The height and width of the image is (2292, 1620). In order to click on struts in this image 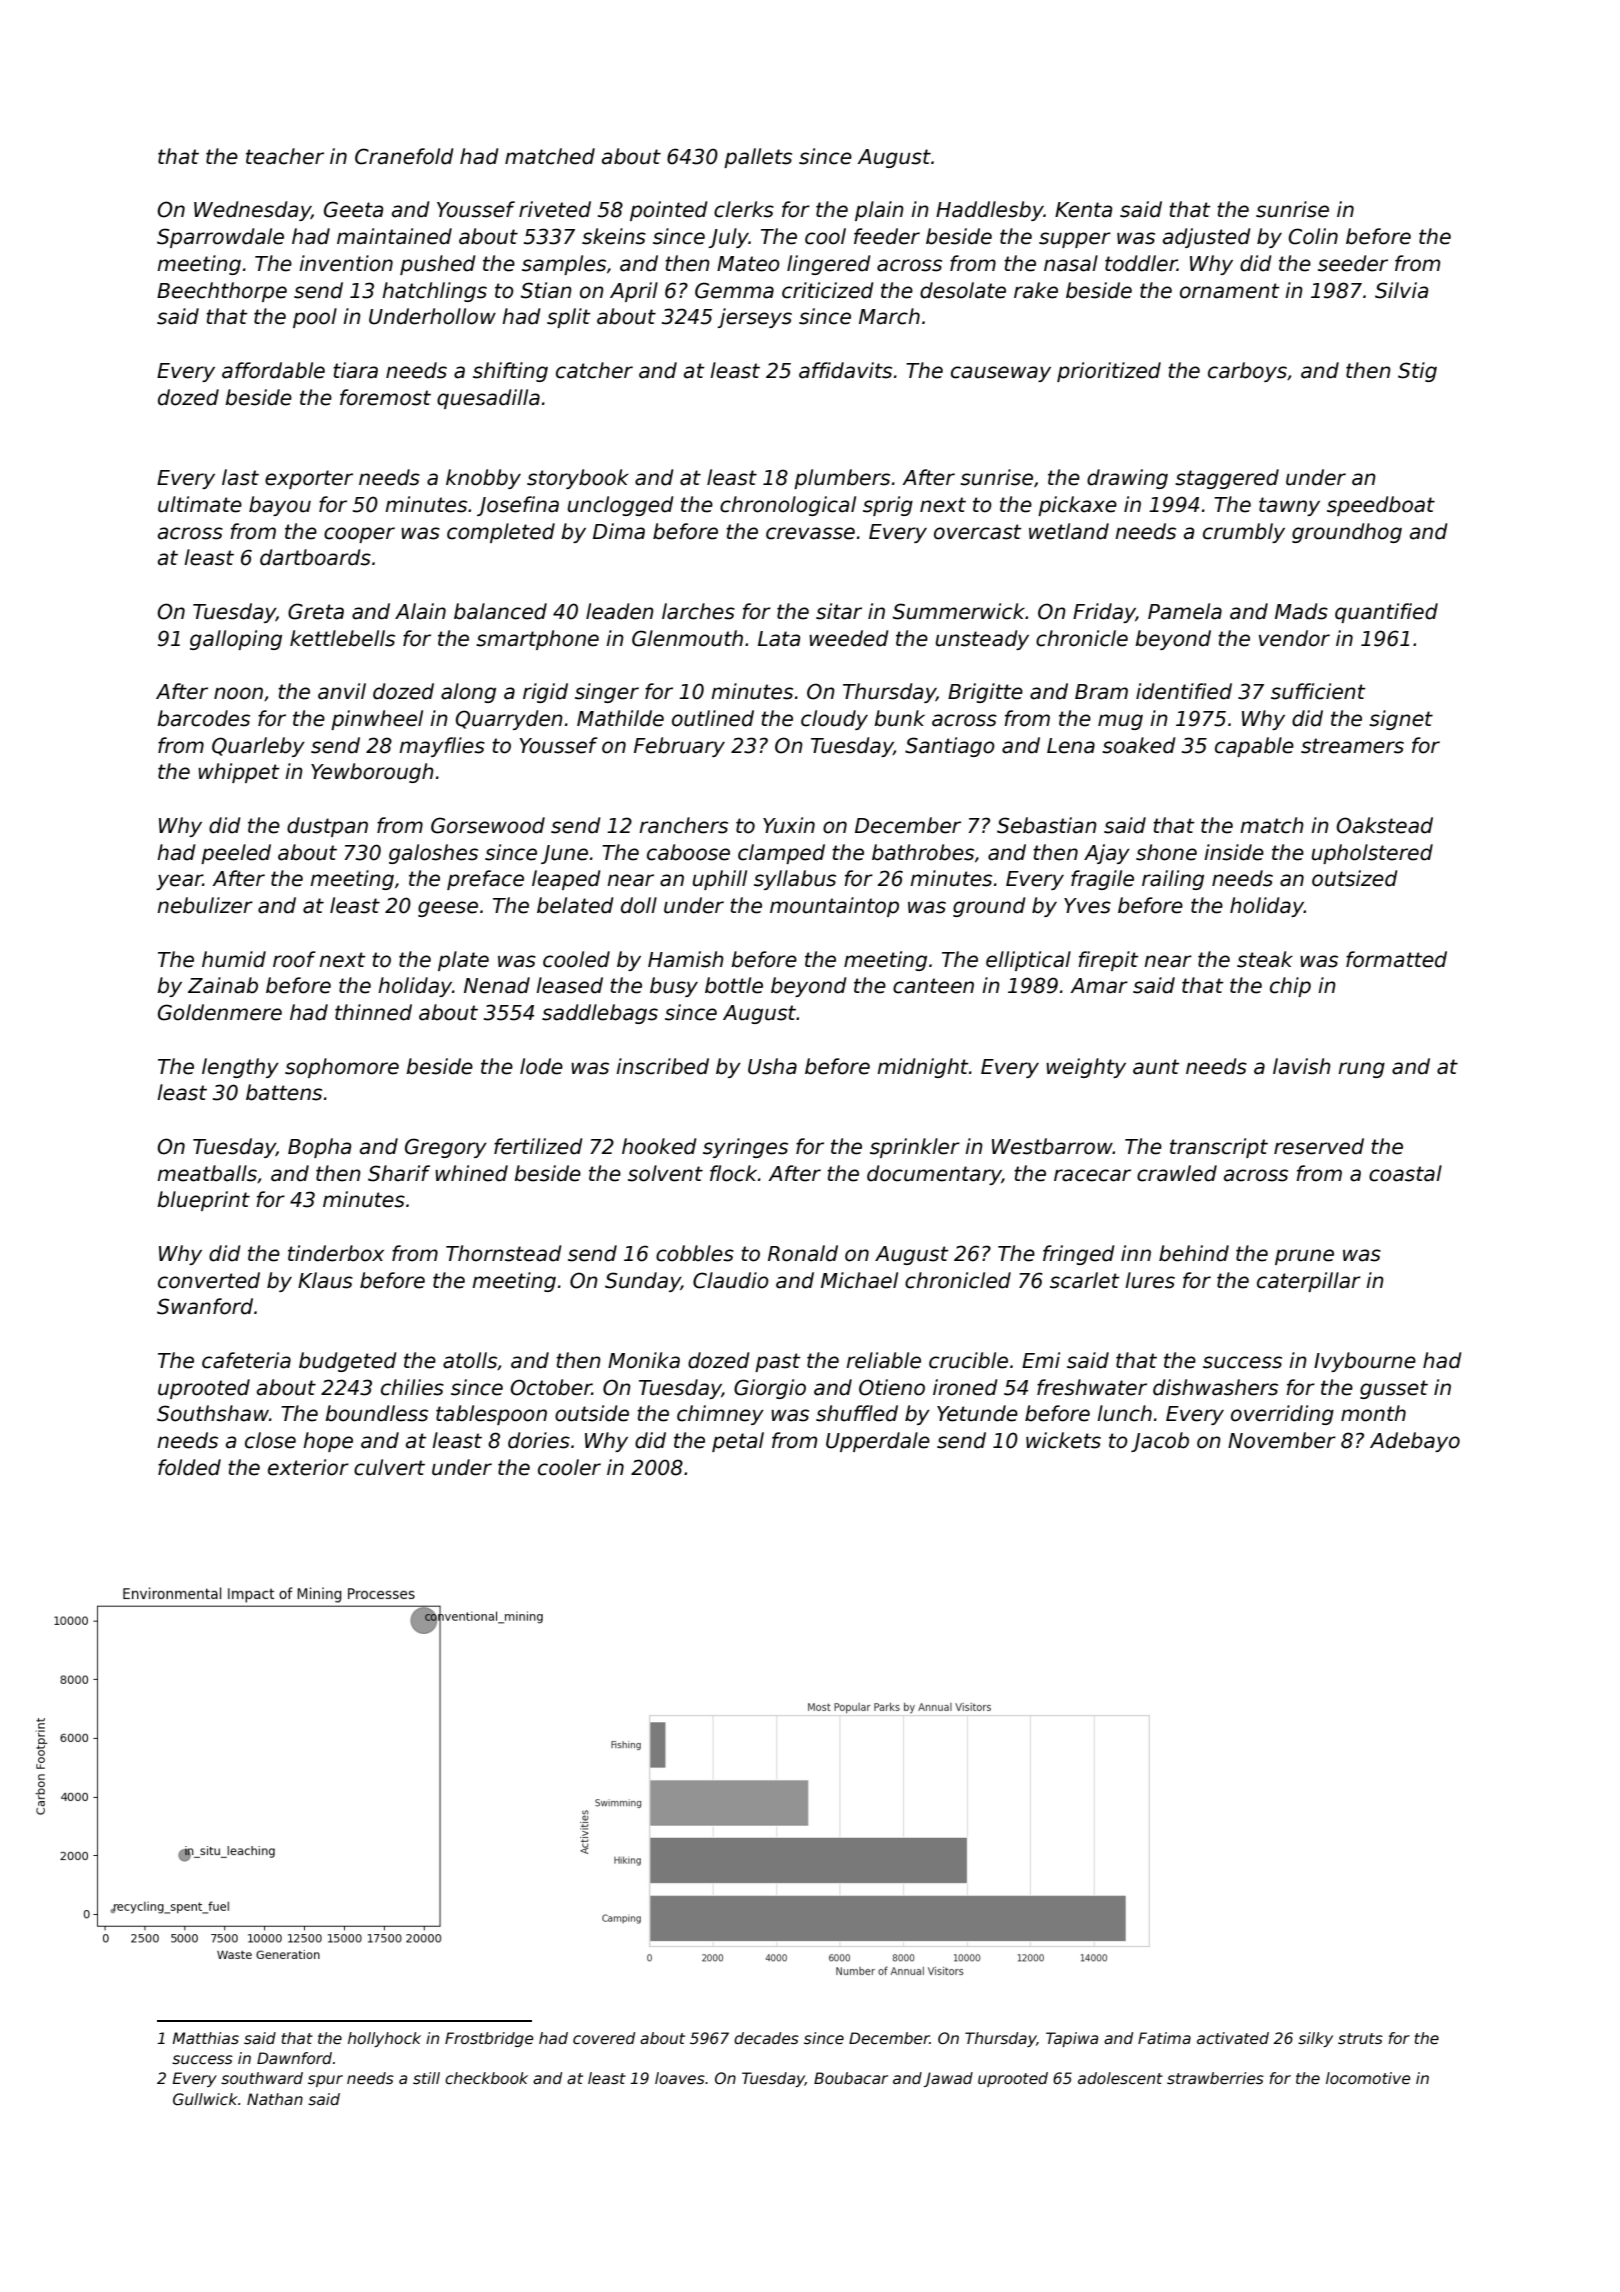, I will do `click(1360, 2039)`.
